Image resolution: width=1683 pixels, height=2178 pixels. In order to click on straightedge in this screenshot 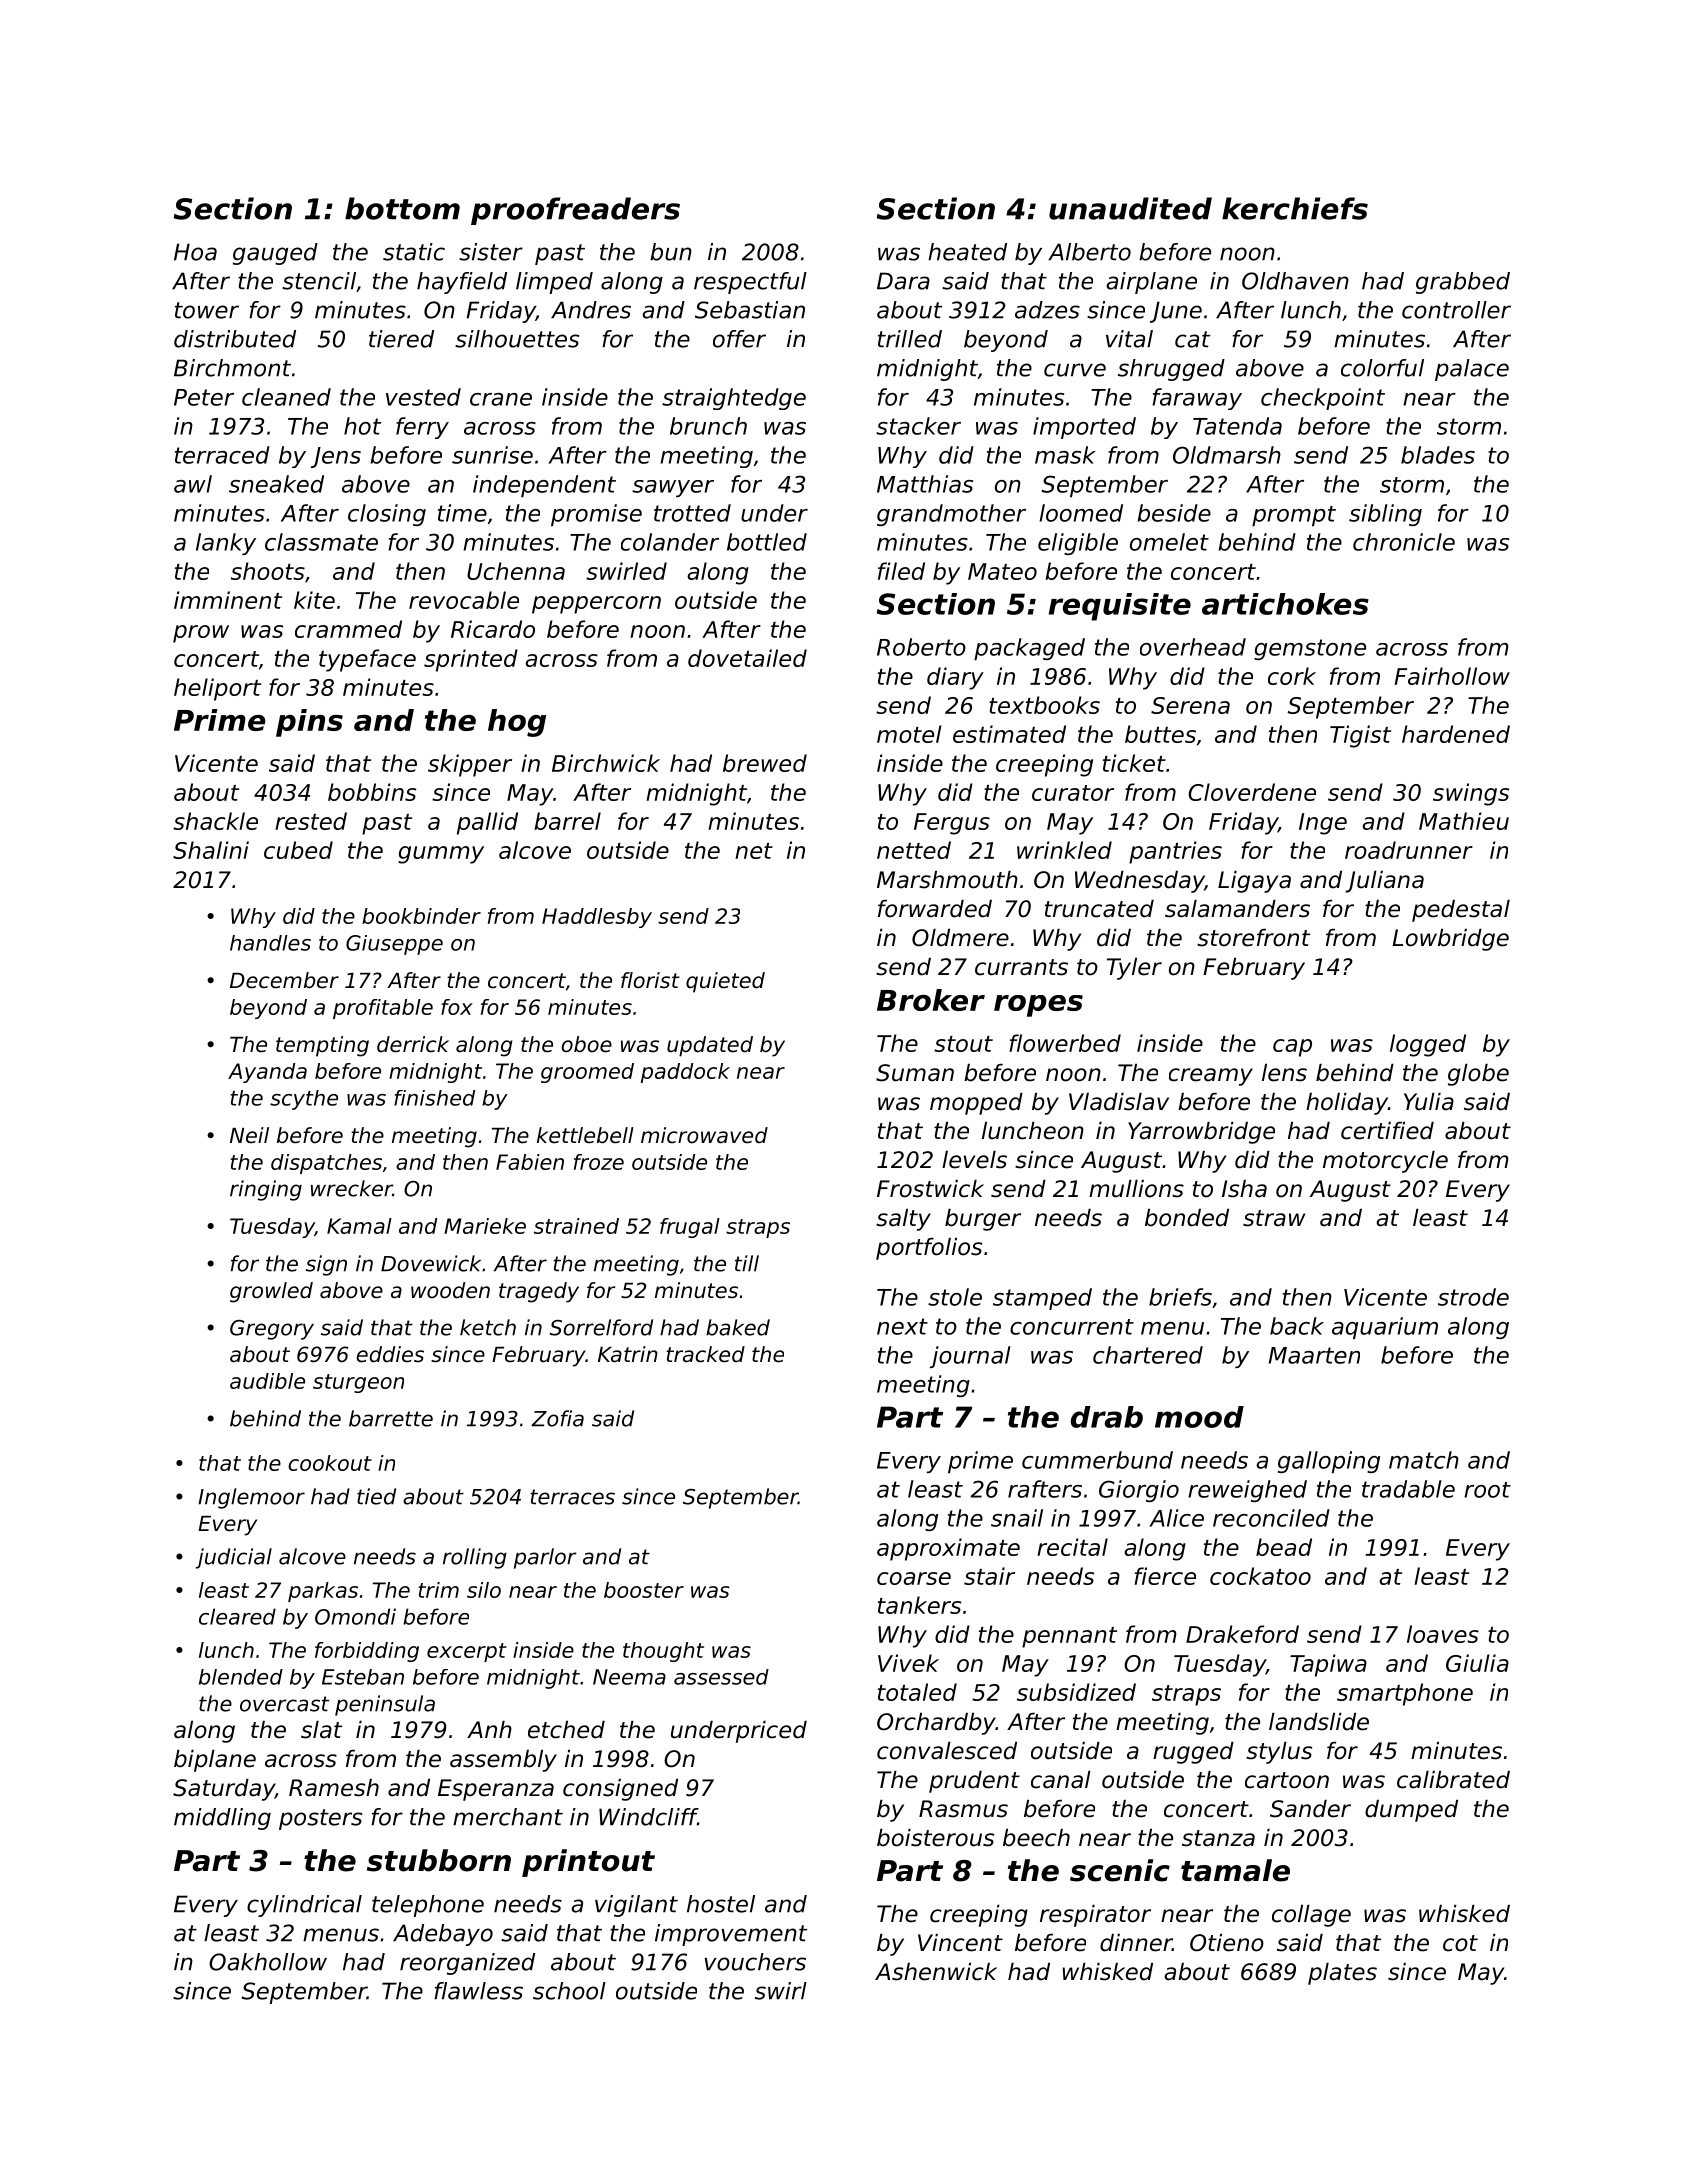, I will do `click(734, 399)`.
